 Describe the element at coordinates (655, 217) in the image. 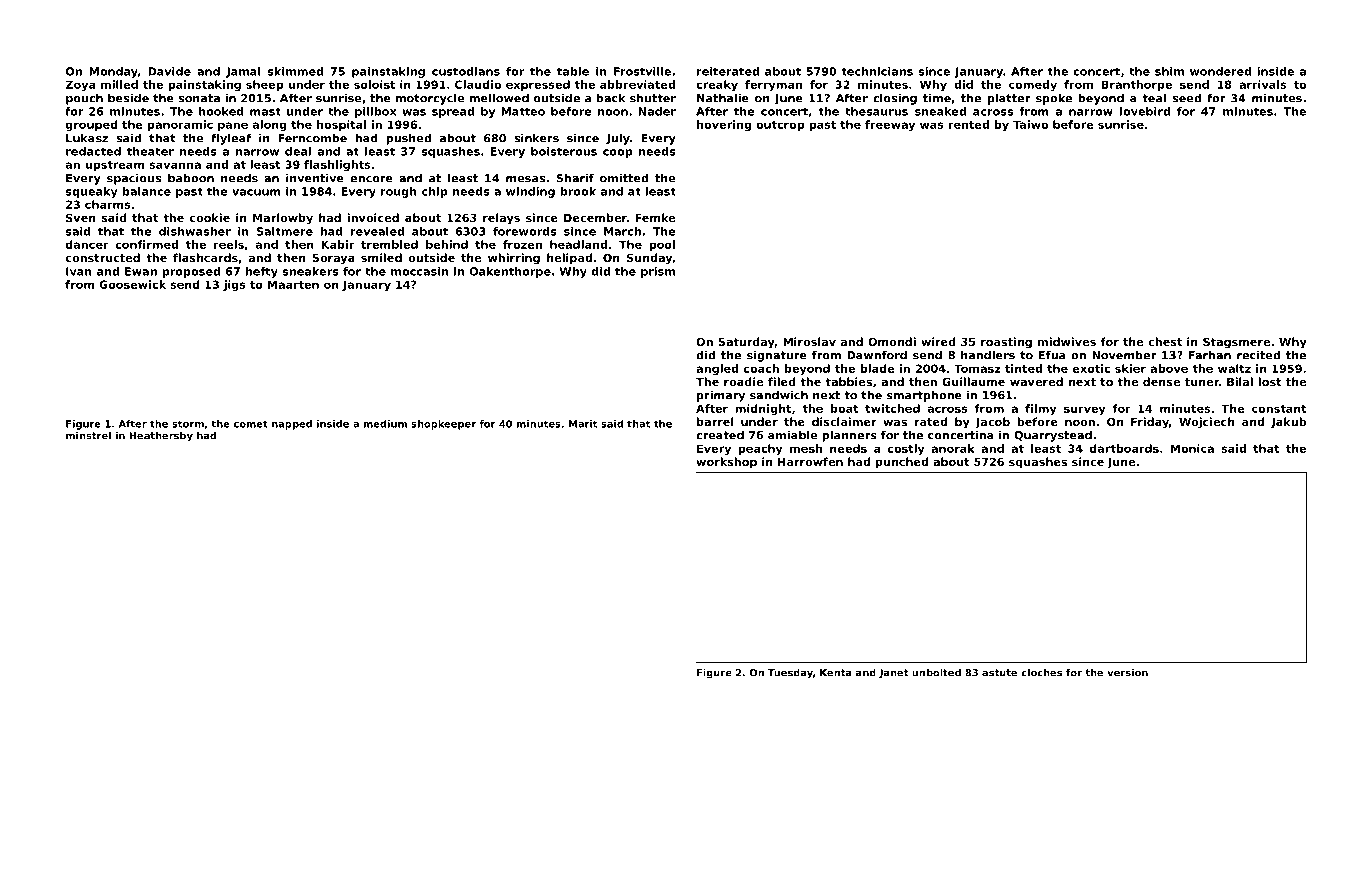

I see `Femke` at that location.
